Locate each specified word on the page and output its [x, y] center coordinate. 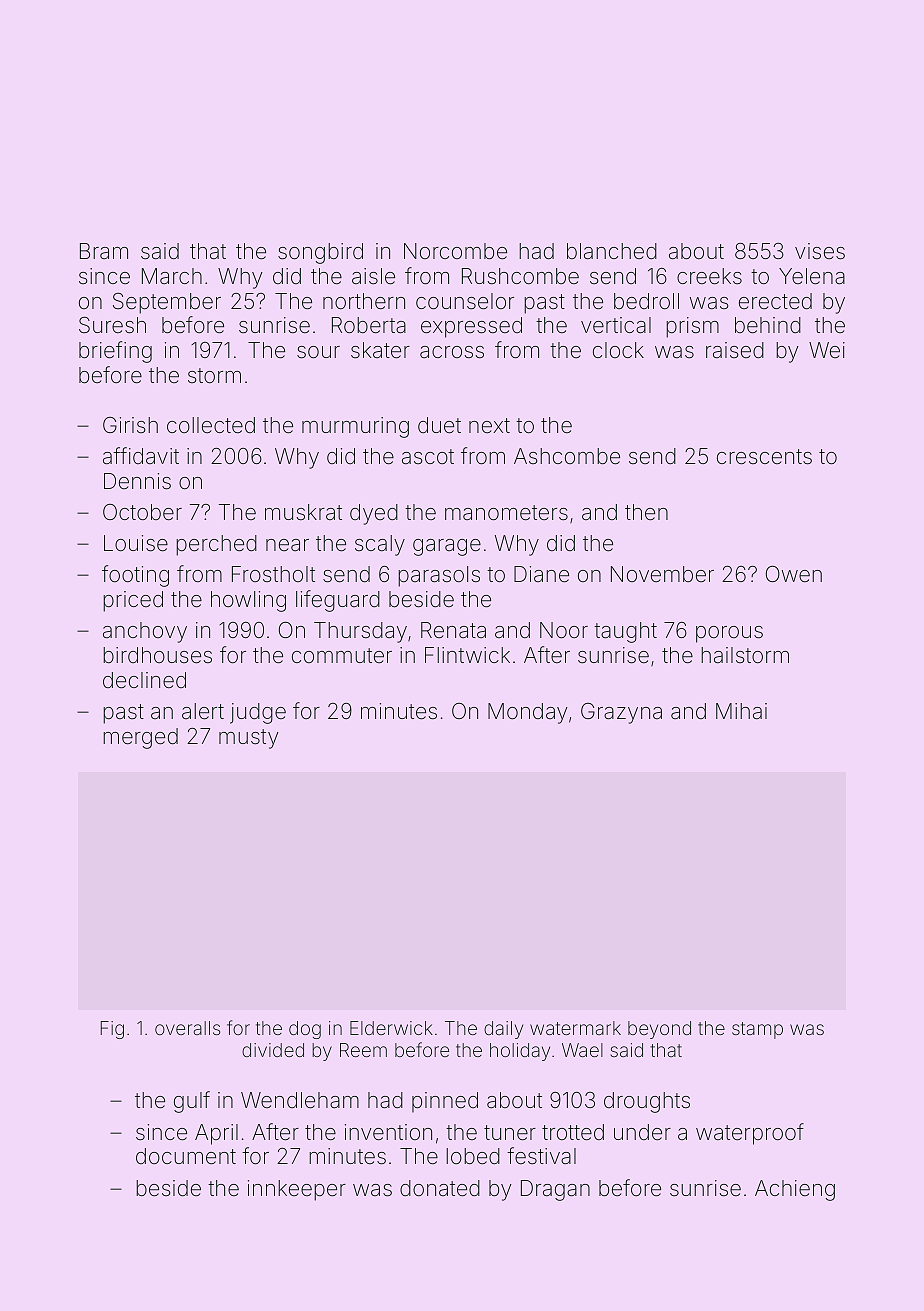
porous [729, 634]
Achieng [795, 1190]
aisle [373, 276]
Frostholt [273, 574]
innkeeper [297, 1190]
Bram [104, 251]
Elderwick [391, 1028]
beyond [659, 1030]
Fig [112, 1030]
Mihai [741, 711]
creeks [709, 276]
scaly [380, 545]
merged [140, 738]
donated [440, 1188]
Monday [528, 713]
